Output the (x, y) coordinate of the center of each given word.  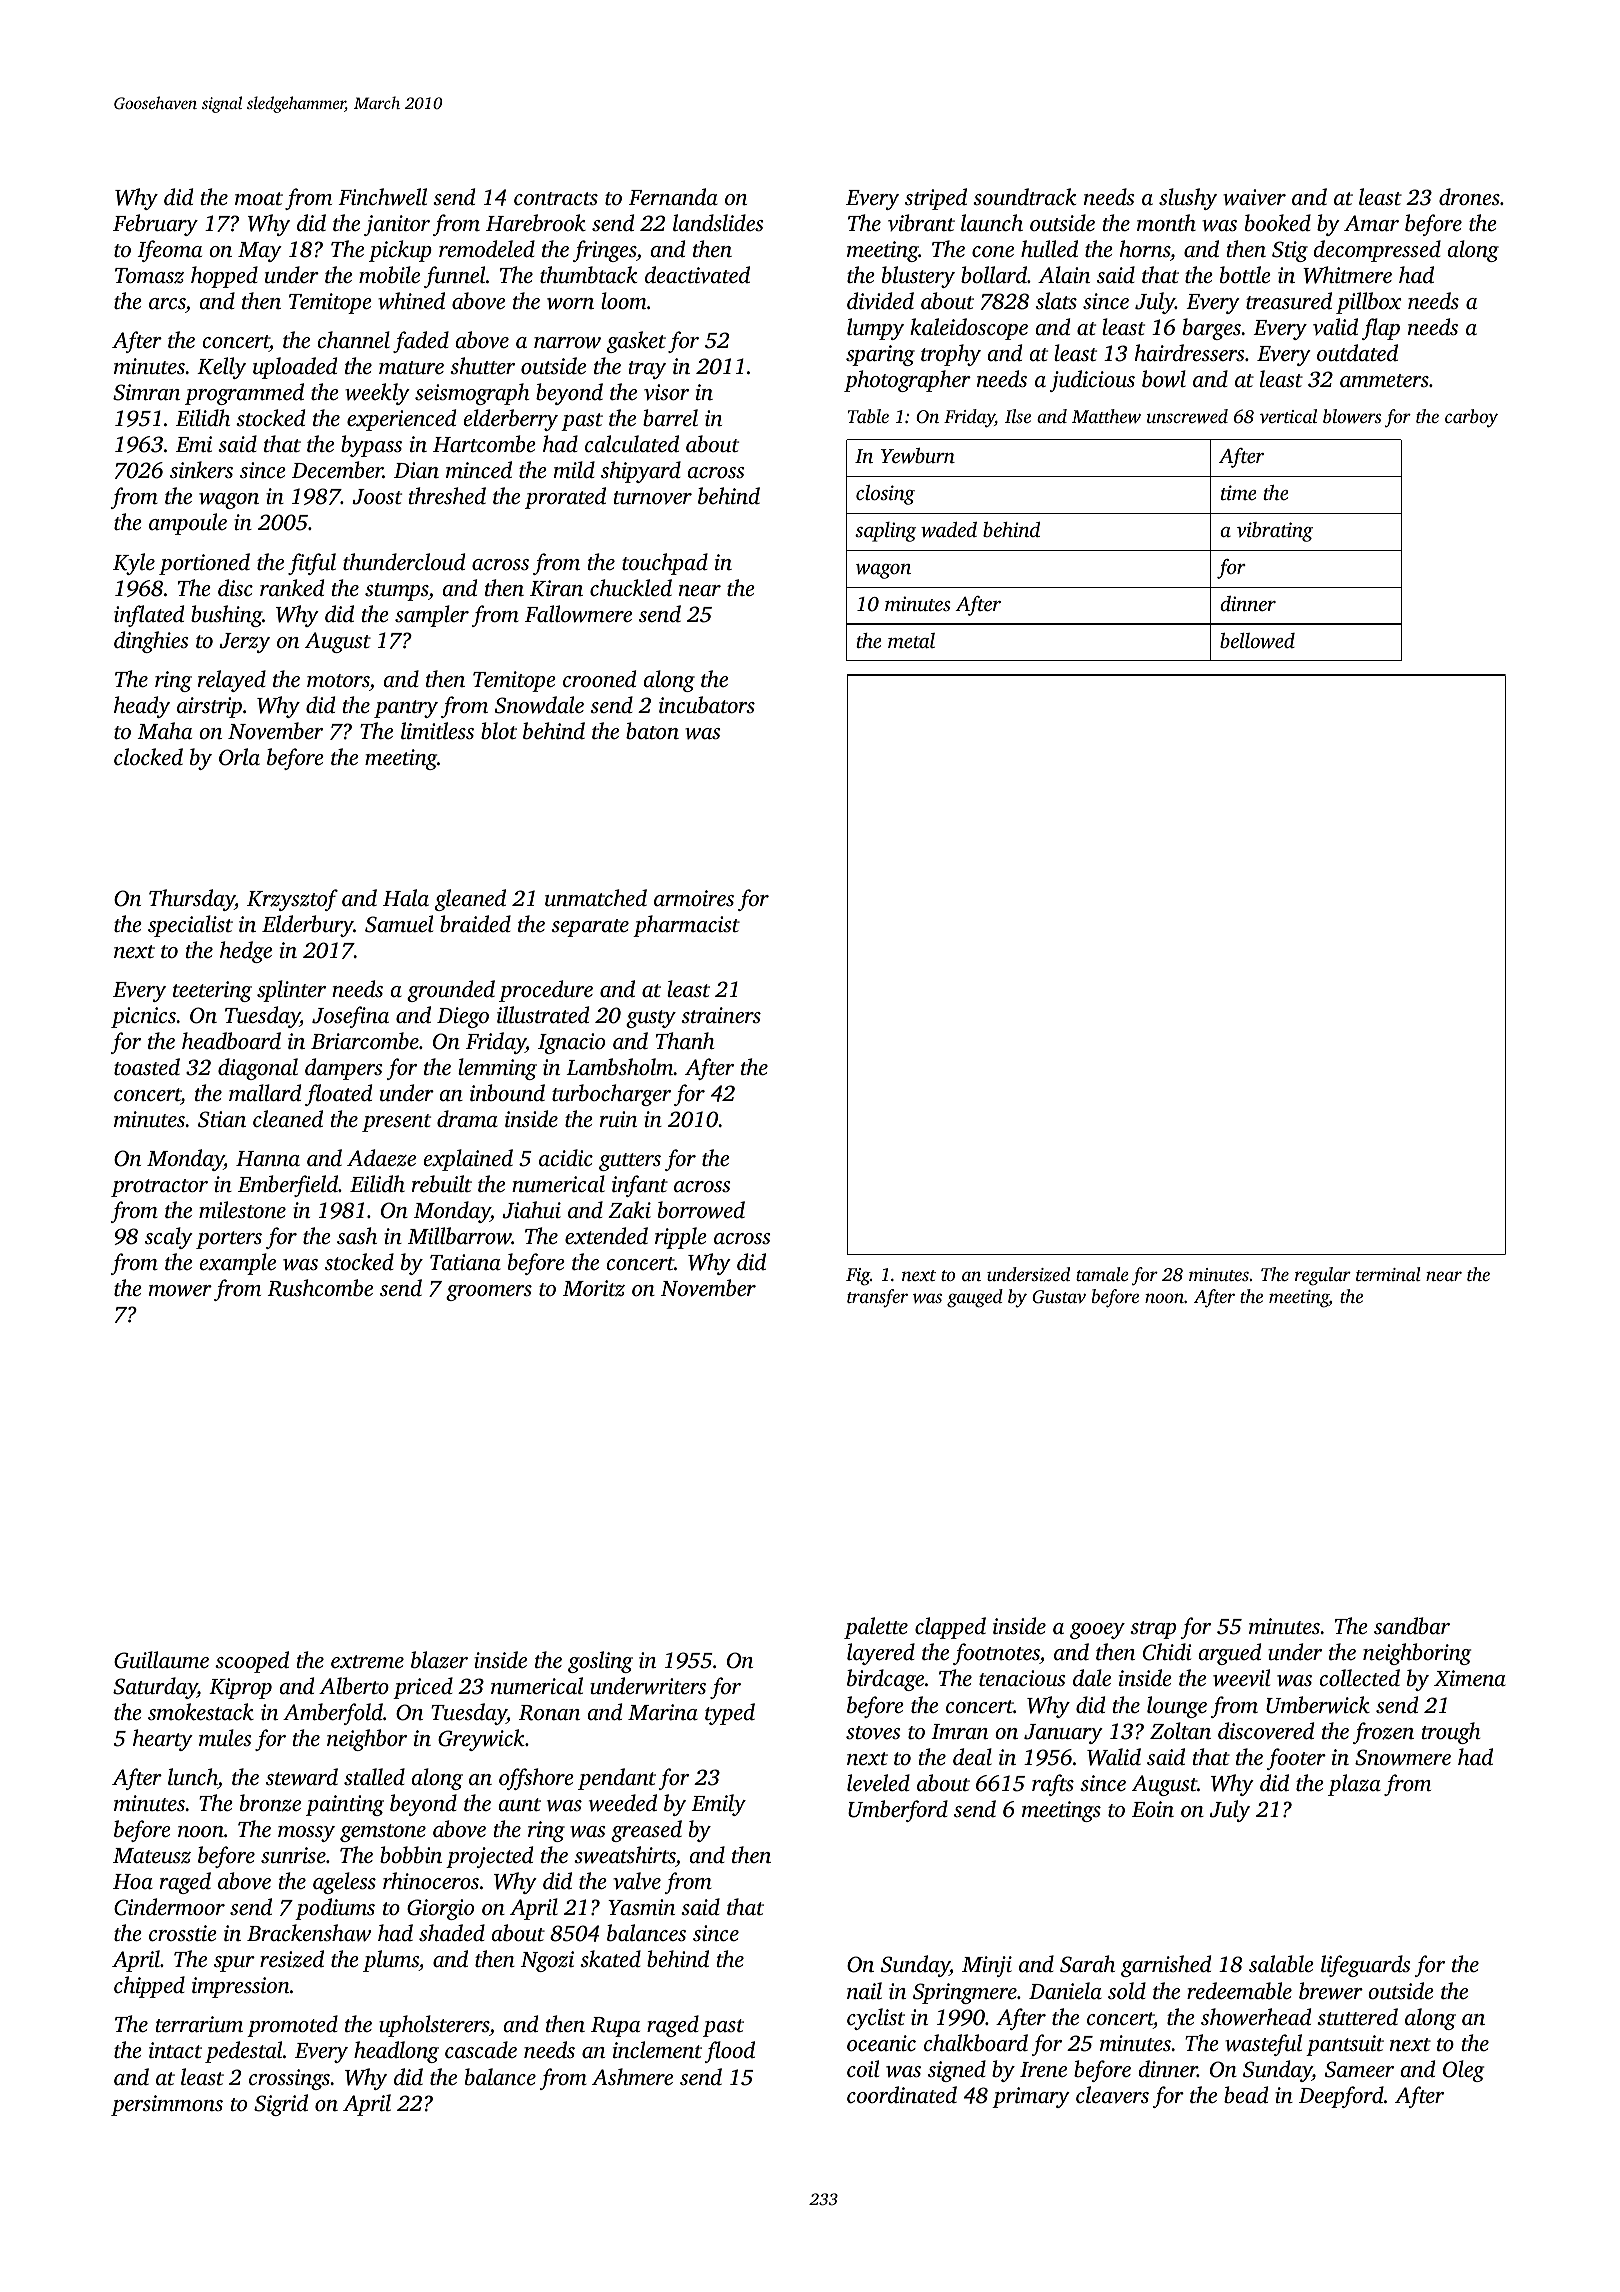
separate (590, 928)
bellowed (1257, 640)
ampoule (188, 524)
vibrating (1275, 532)
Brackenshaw (309, 1933)
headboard (231, 1040)
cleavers (1112, 2094)
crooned (599, 678)
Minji (987, 1966)
